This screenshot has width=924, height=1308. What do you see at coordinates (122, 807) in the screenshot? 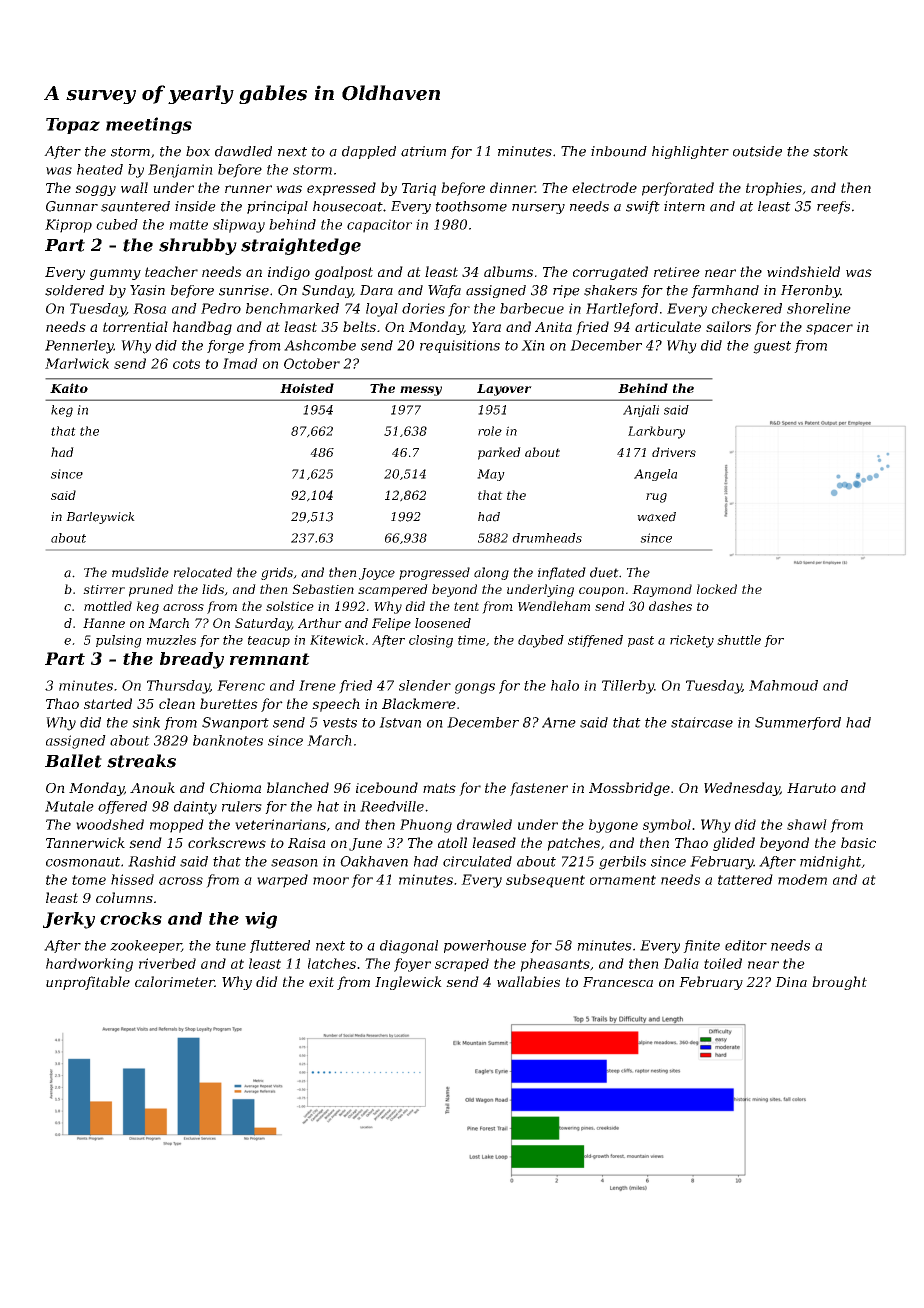
I see `offered` at bounding box center [122, 807].
